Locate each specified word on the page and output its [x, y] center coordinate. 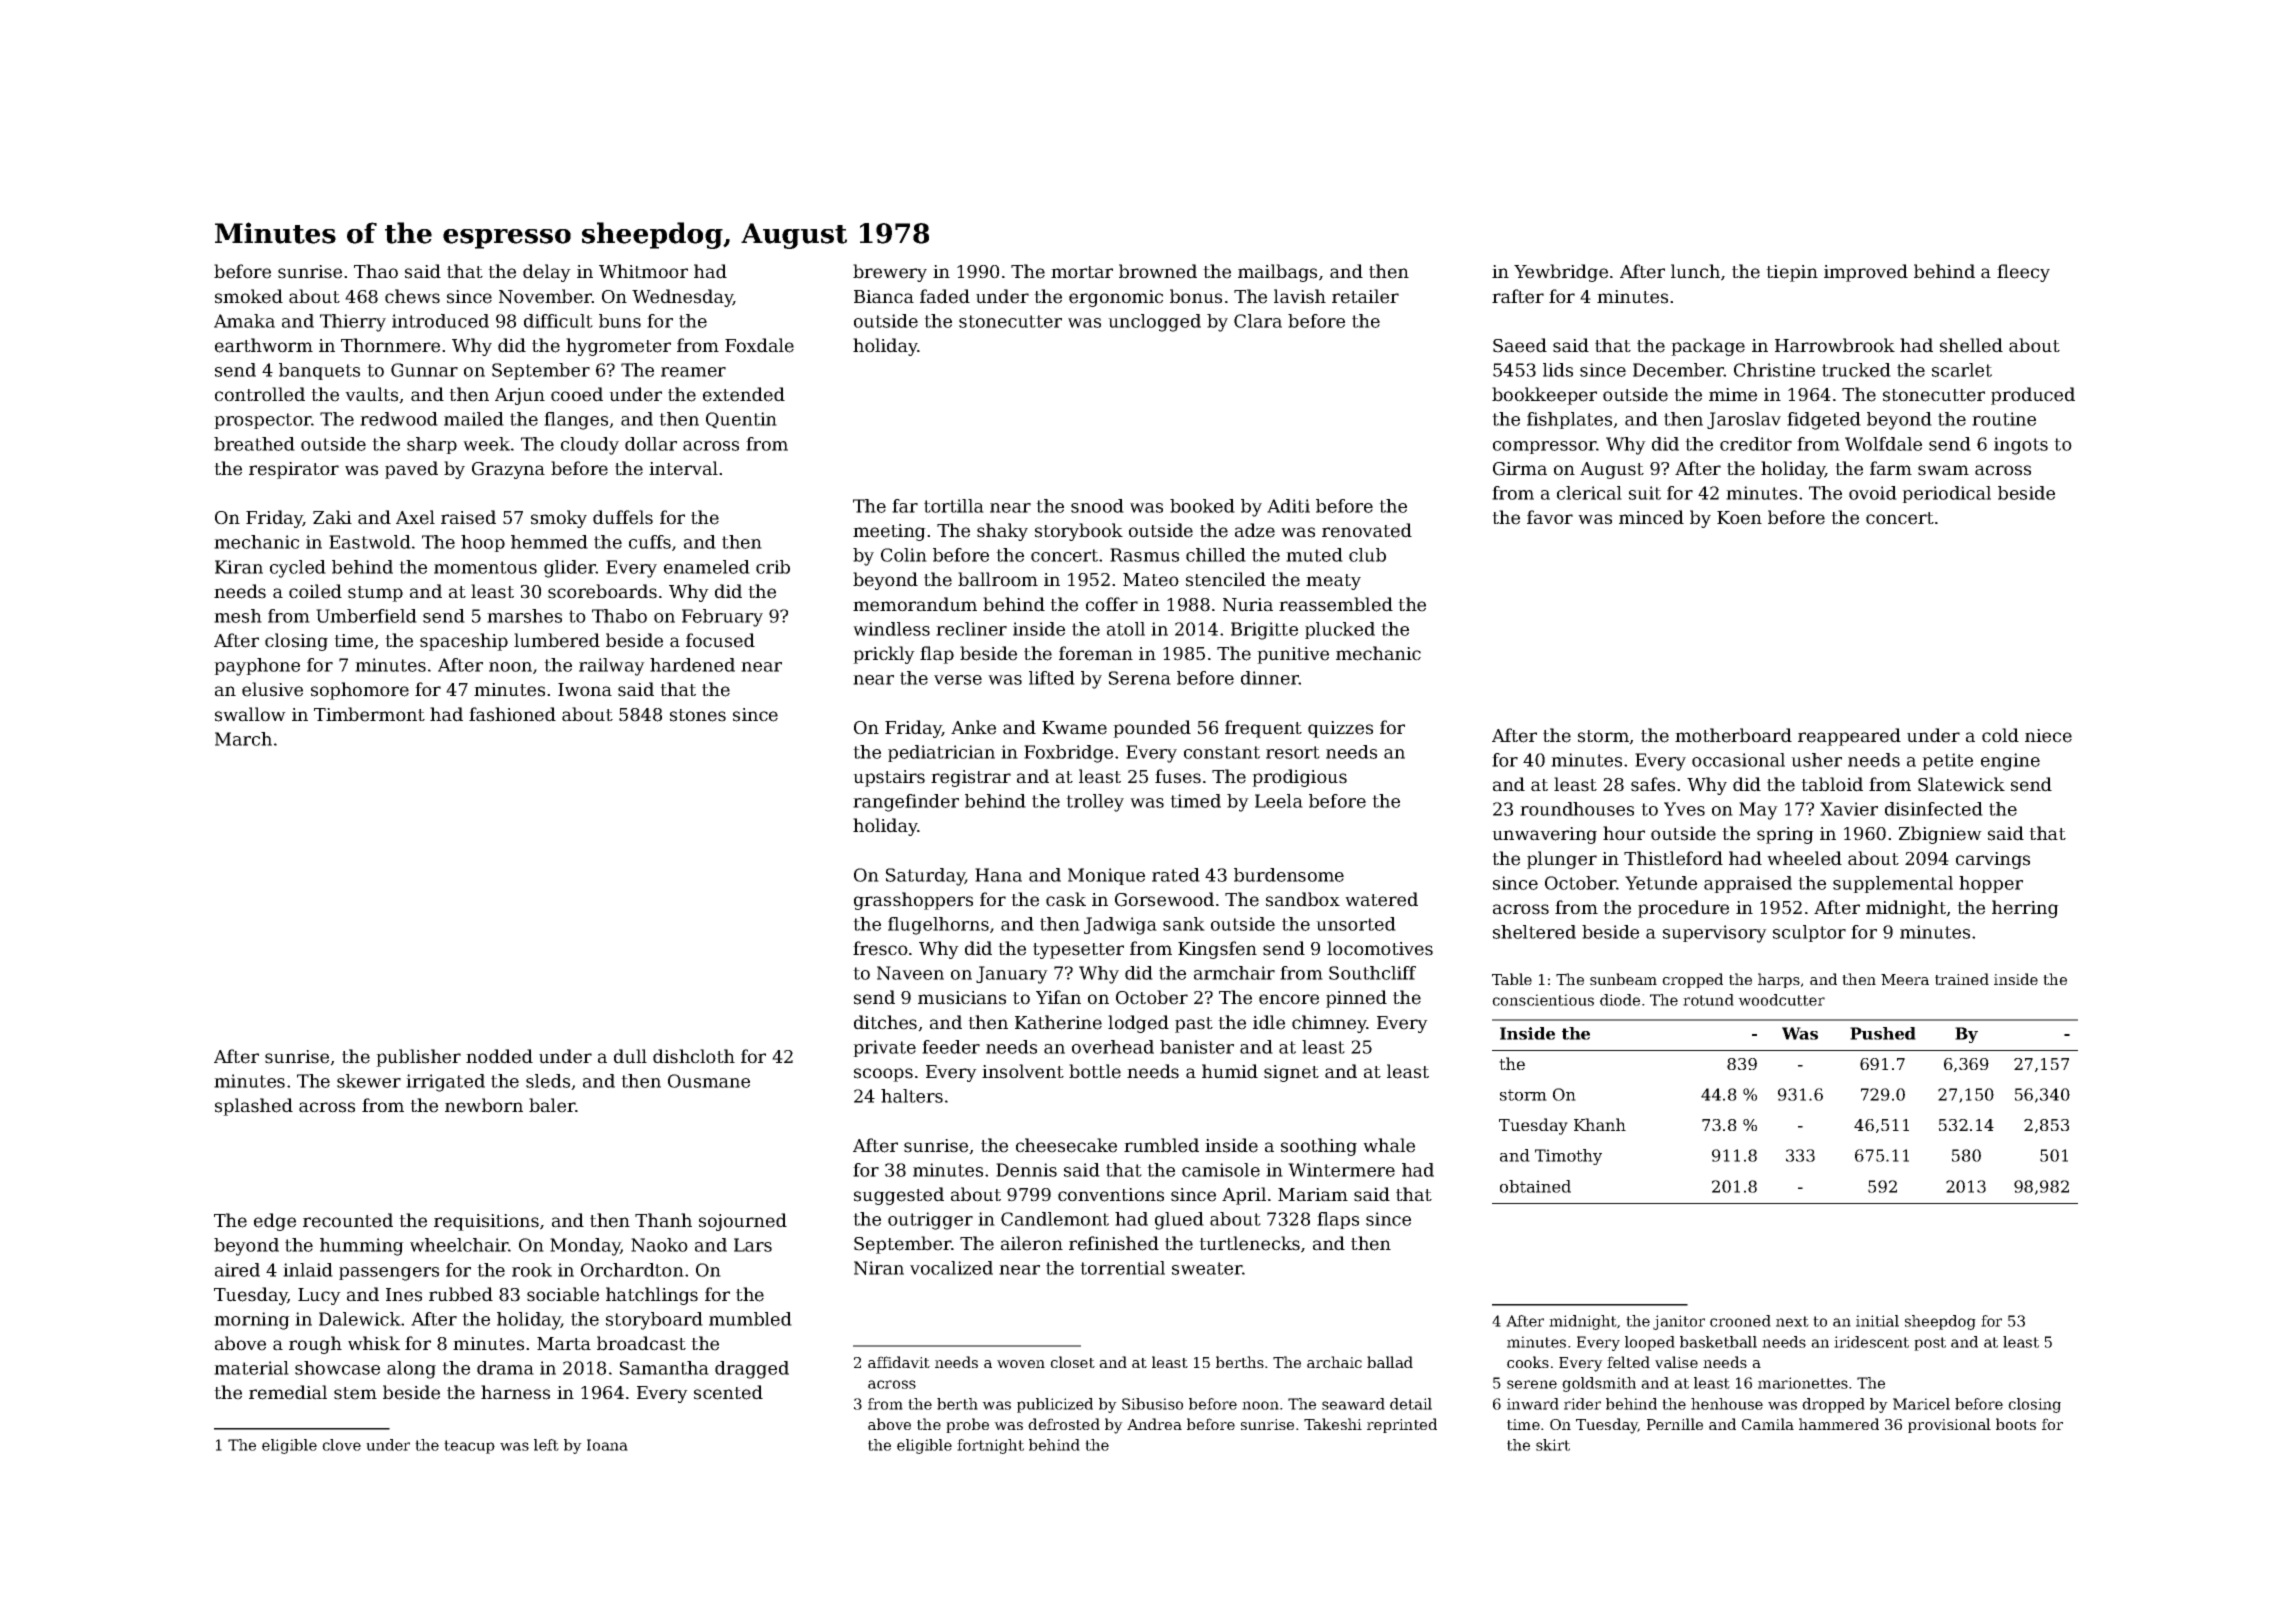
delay [547, 273]
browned [1158, 271]
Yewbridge [1561, 273]
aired [237, 1270]
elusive [272, 689]
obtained [1535, 1186]
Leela [1279, 801]
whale [1389, 1145]
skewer [369, 1081]
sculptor [1809, 933]
